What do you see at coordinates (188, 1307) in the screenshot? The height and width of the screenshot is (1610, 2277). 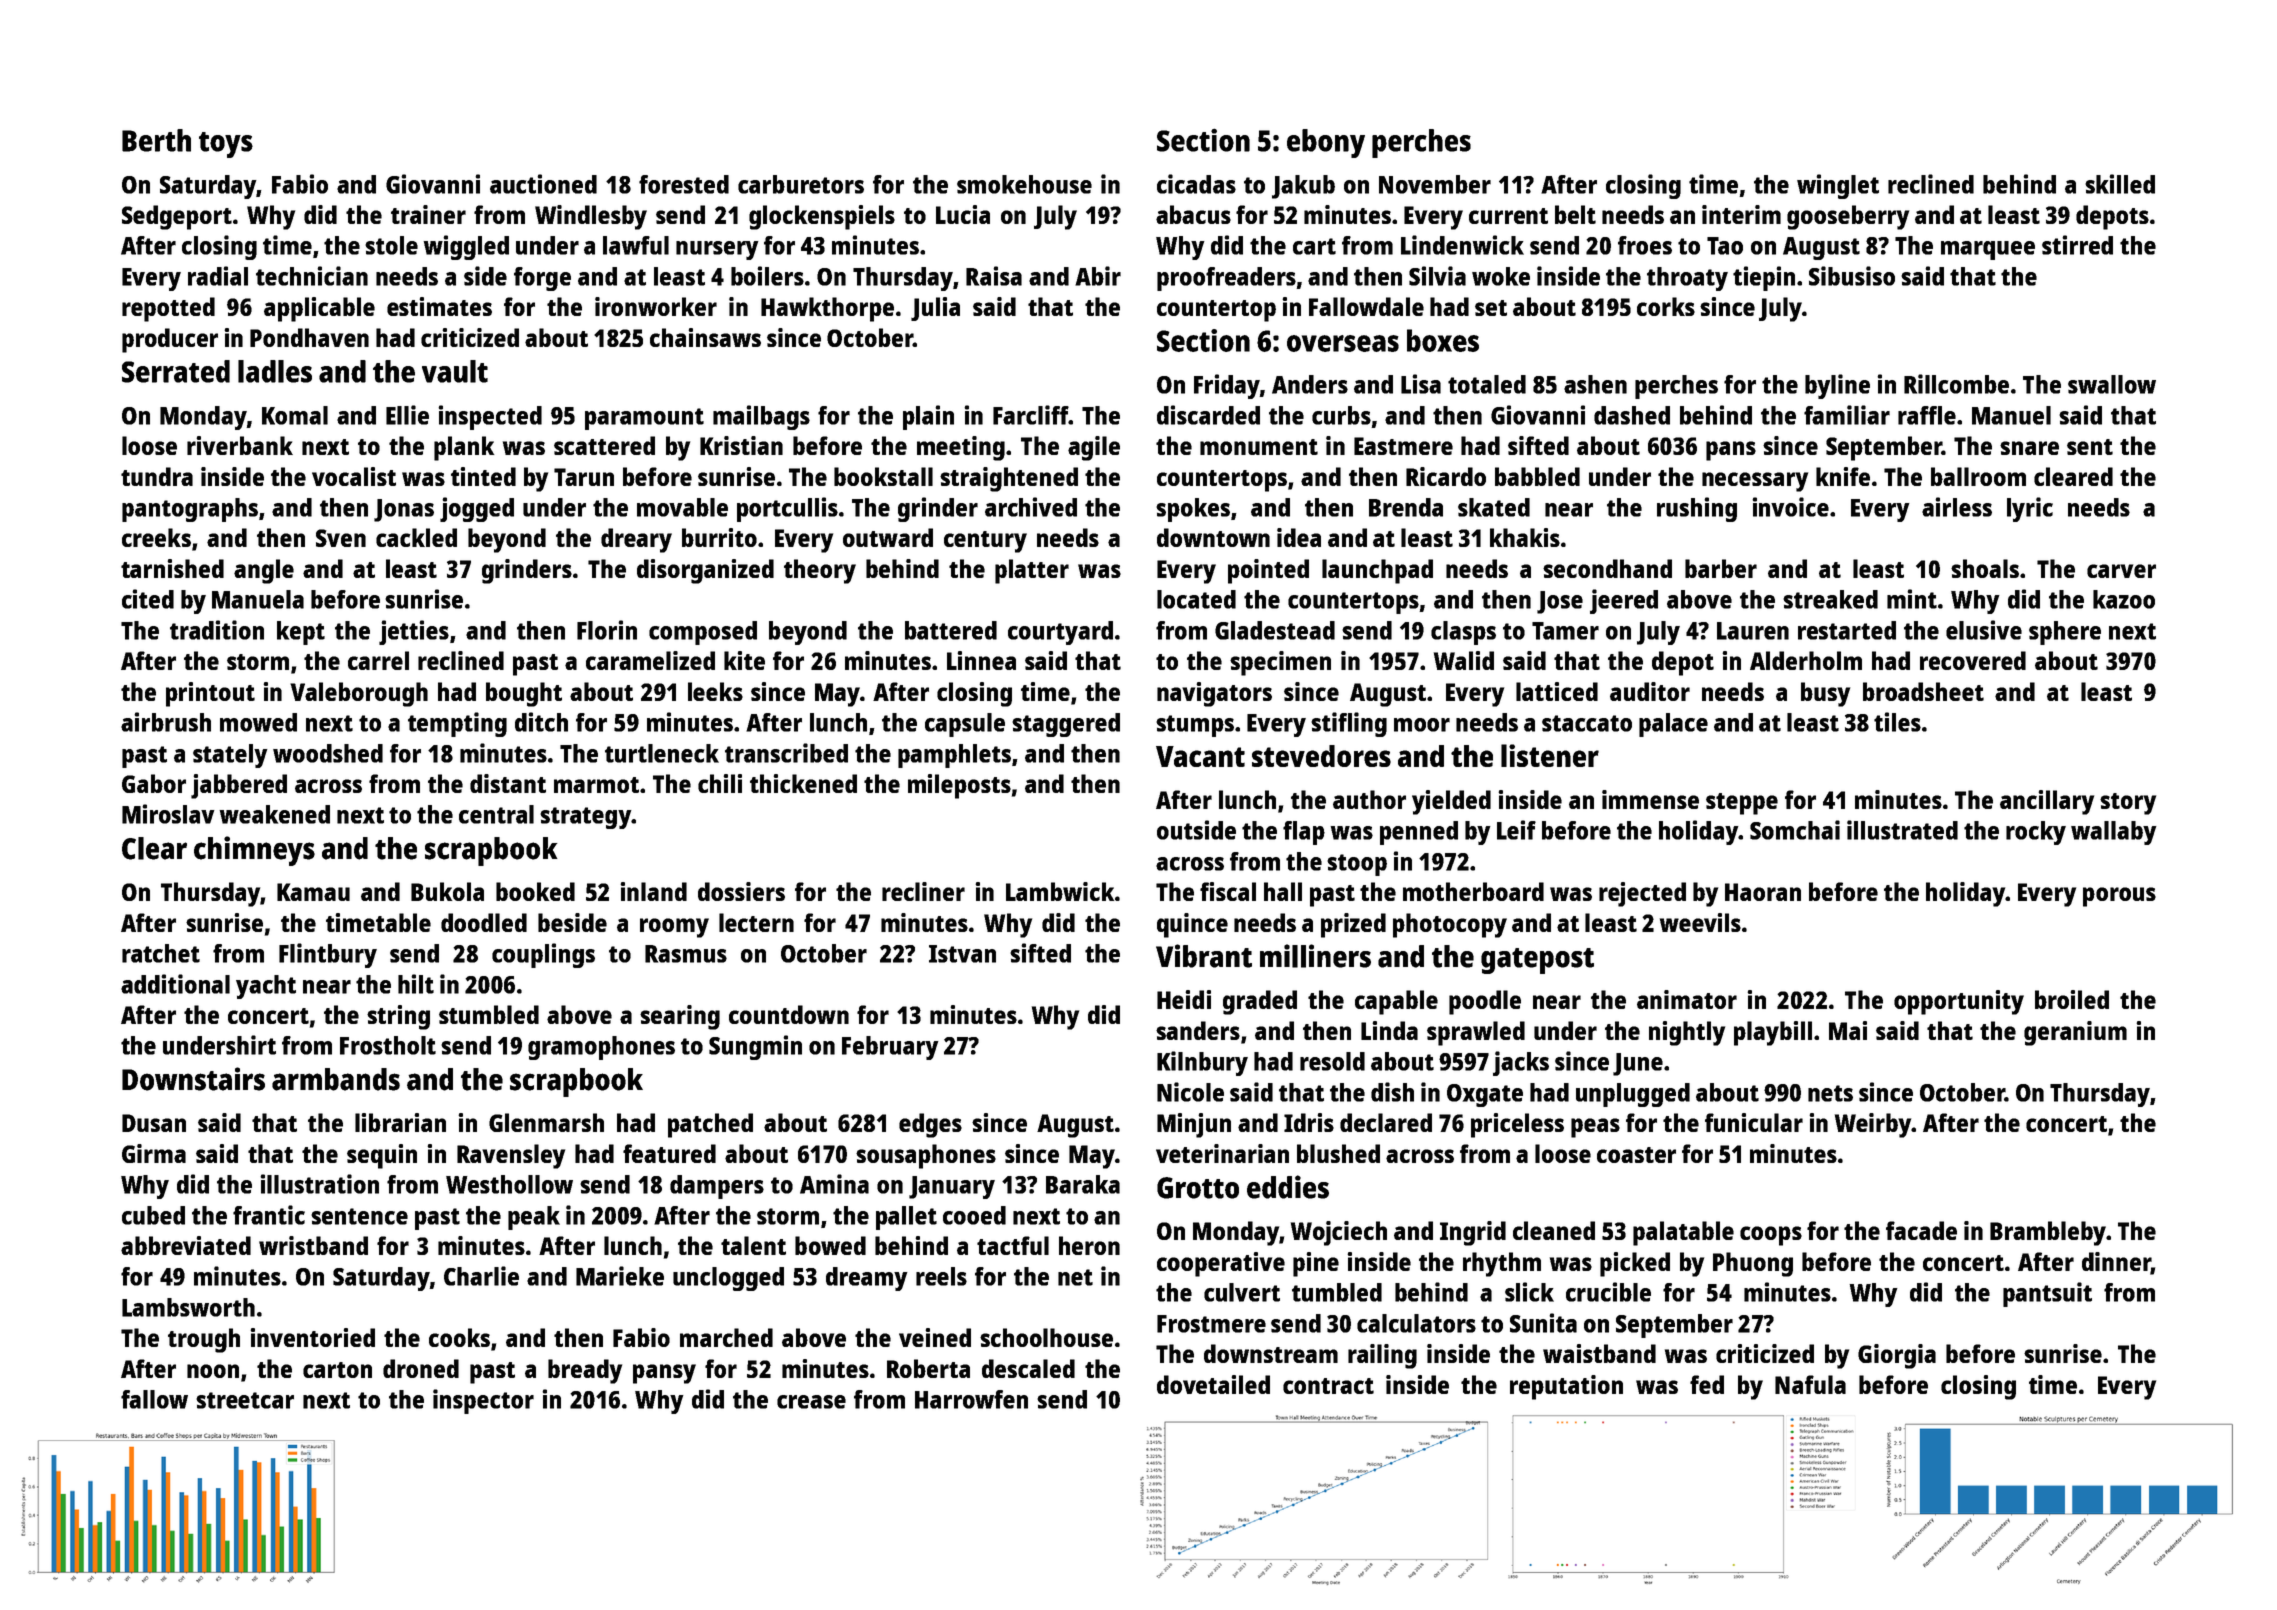 I see `Lambsworth` at bounding box center [188, 1307].
